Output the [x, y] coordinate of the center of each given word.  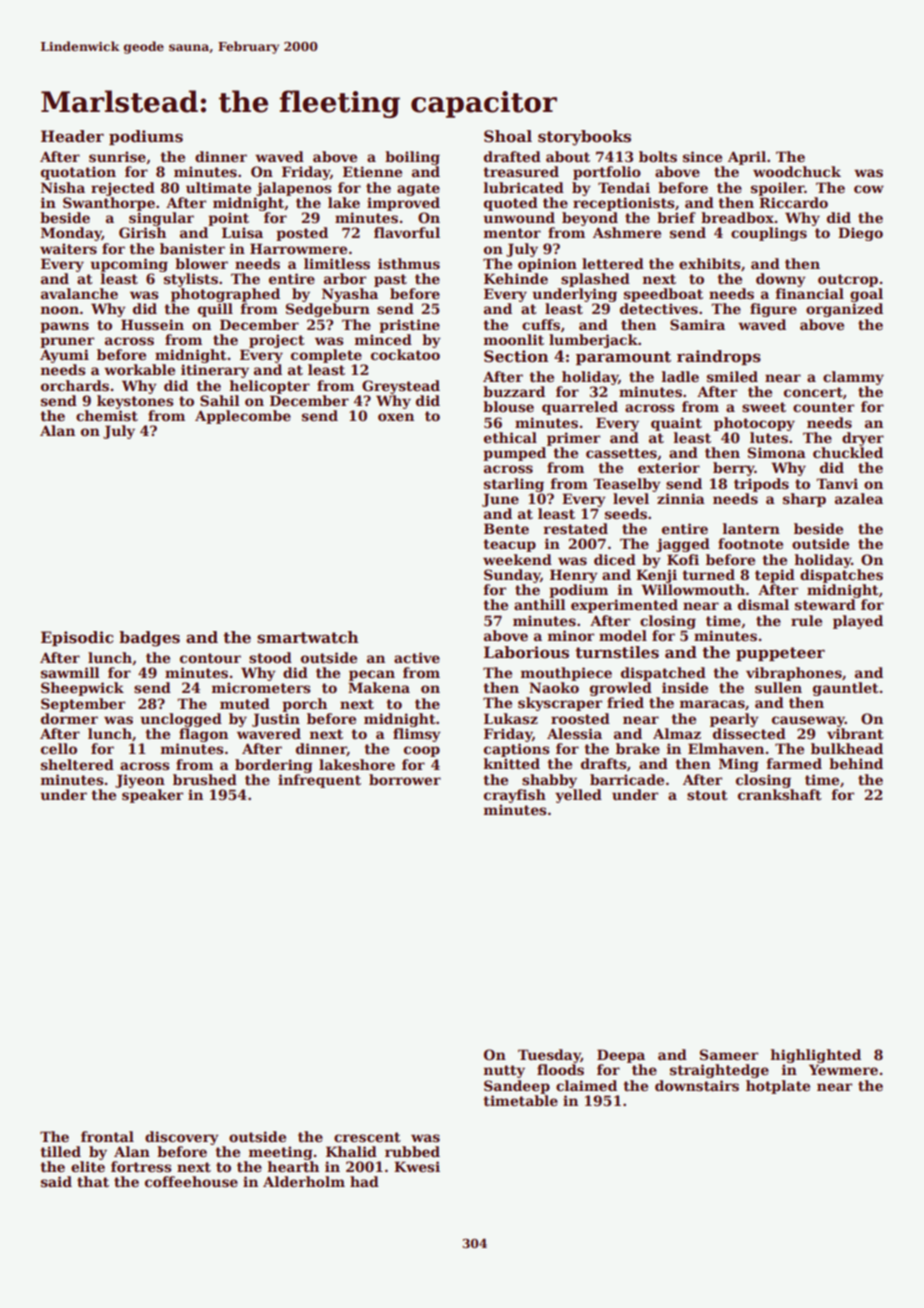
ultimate [218, 187]
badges [149, 639]
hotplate [778, 1087]
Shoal [508, 136]
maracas [712, 704]
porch [304, 705]
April [747, 158]
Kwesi [417, 1166]
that [93, 1181]
